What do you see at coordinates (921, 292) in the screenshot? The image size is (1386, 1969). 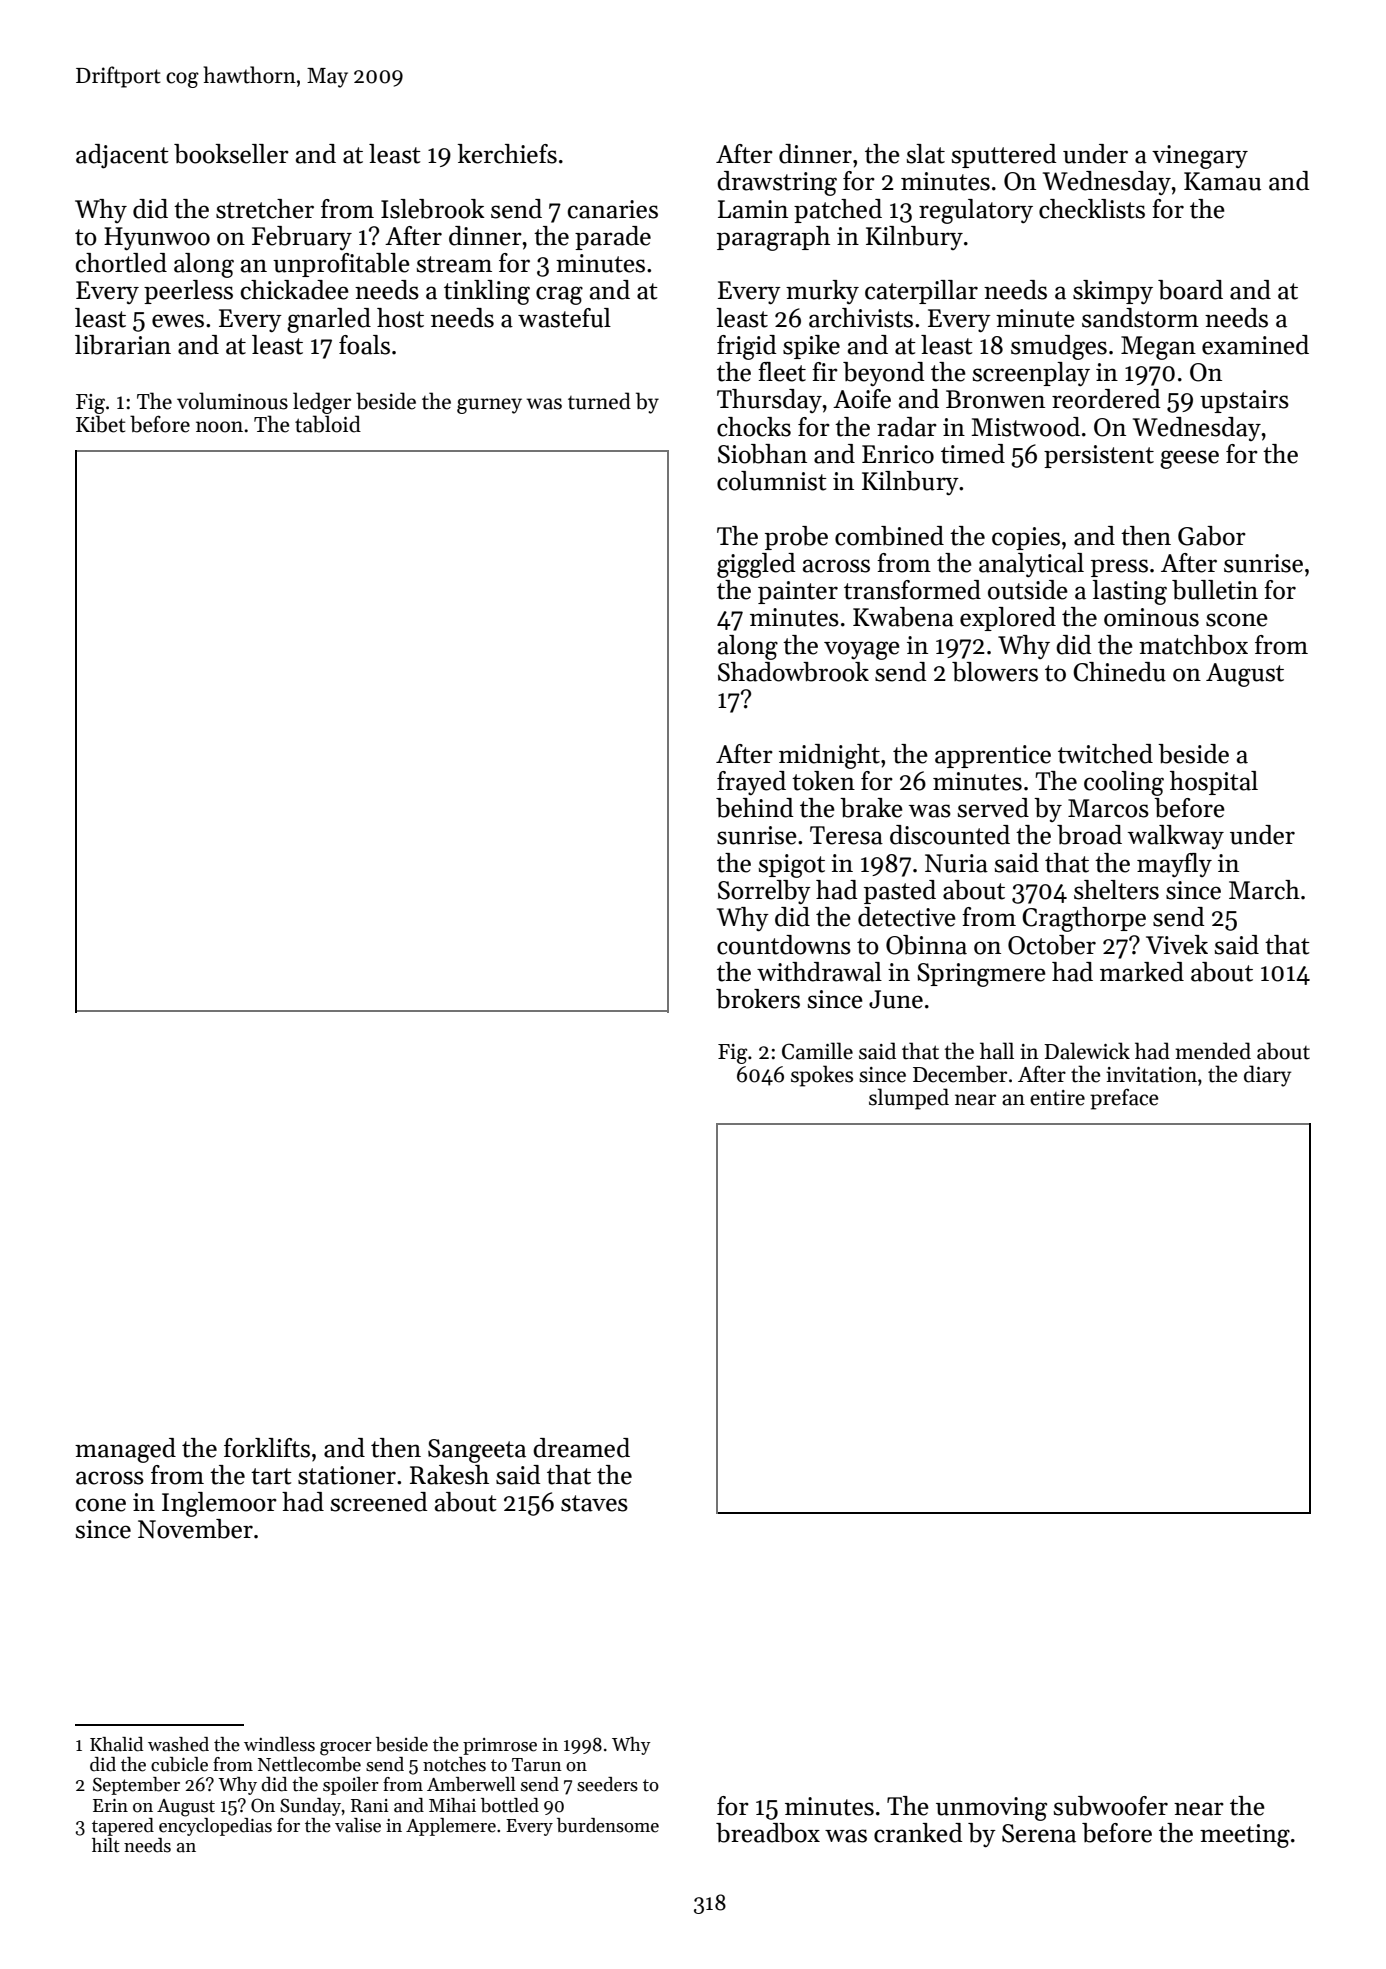 I see `caterpillar` at bounding box center [921, 292].
